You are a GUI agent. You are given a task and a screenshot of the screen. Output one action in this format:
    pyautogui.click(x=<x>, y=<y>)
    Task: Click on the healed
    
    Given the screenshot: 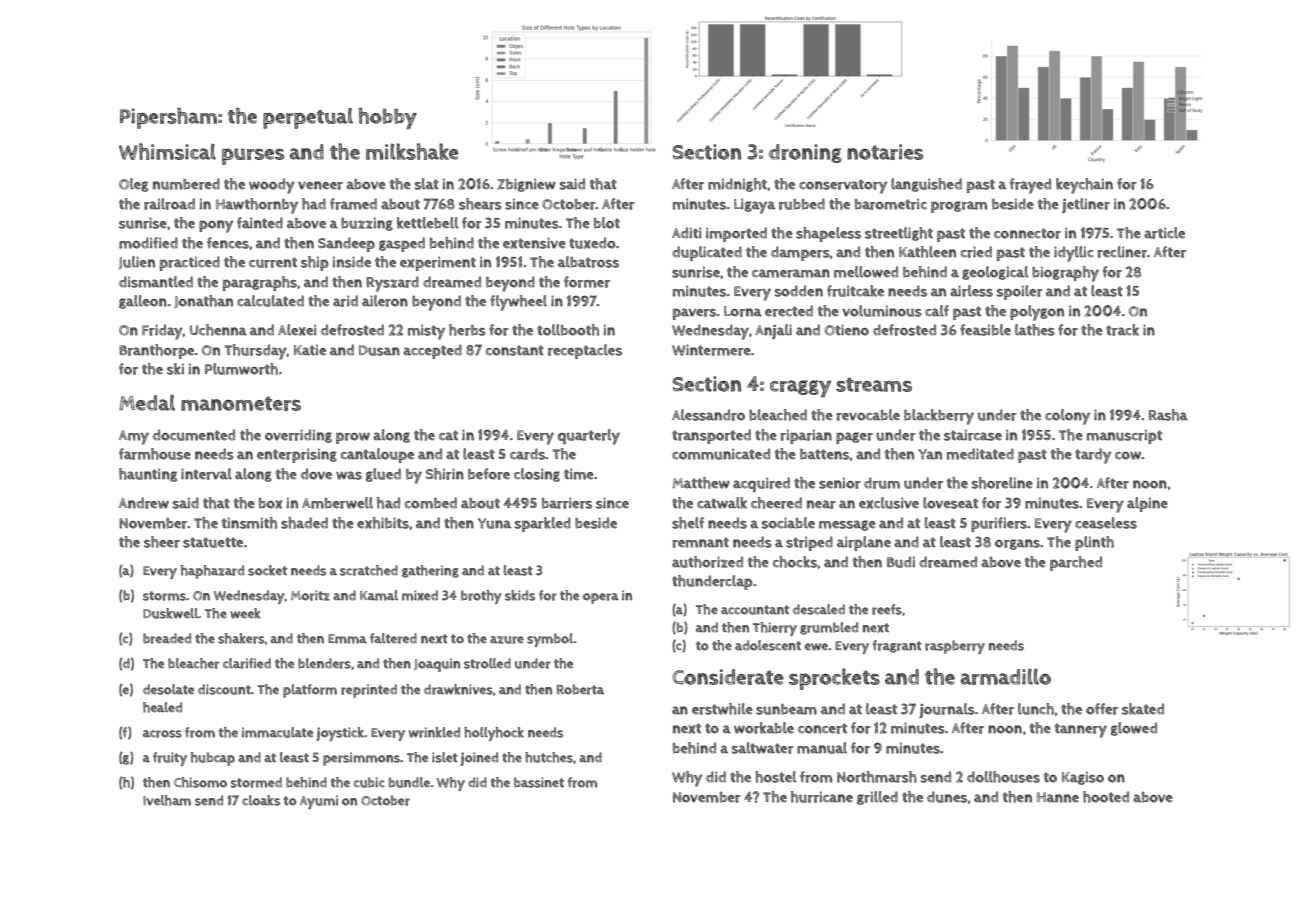 What is the action you would take?
    pyautogui.click(x=162, y=707)
